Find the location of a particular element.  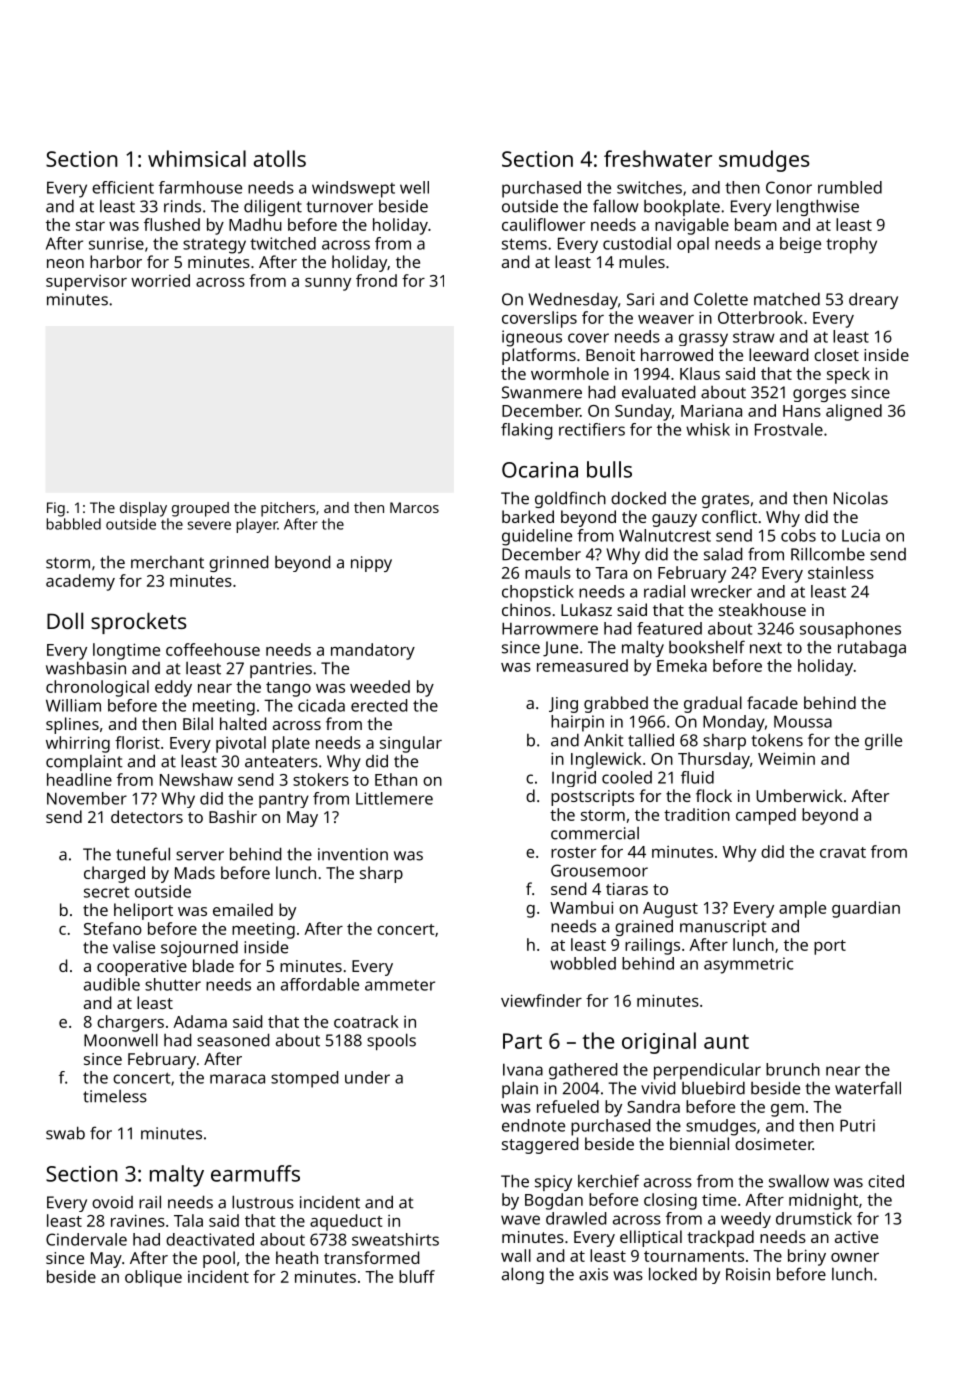

rumbled is located at coordinates (850, 187).
